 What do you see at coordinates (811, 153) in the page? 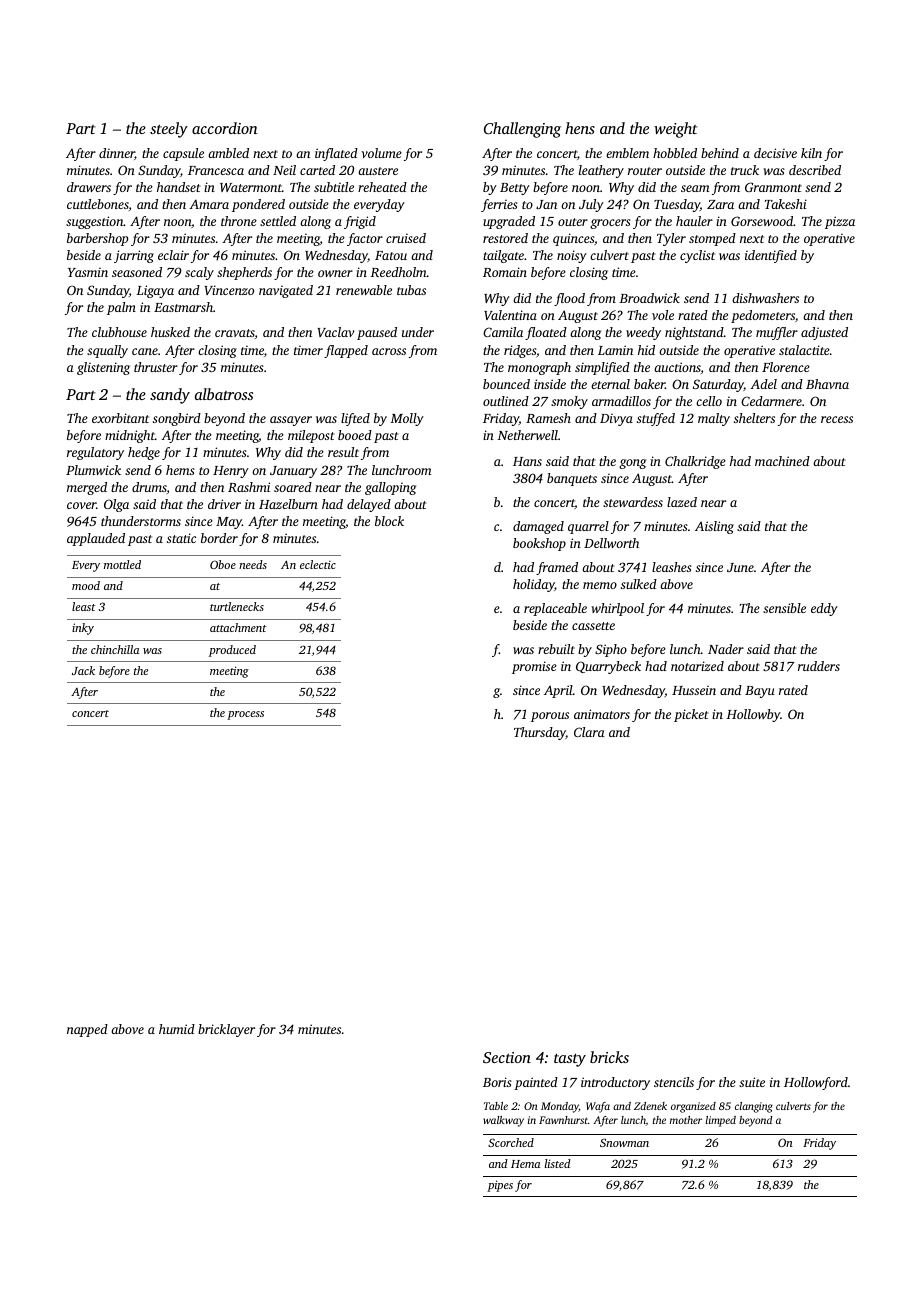
I see `kiln` at bounding box center [811, 153].
